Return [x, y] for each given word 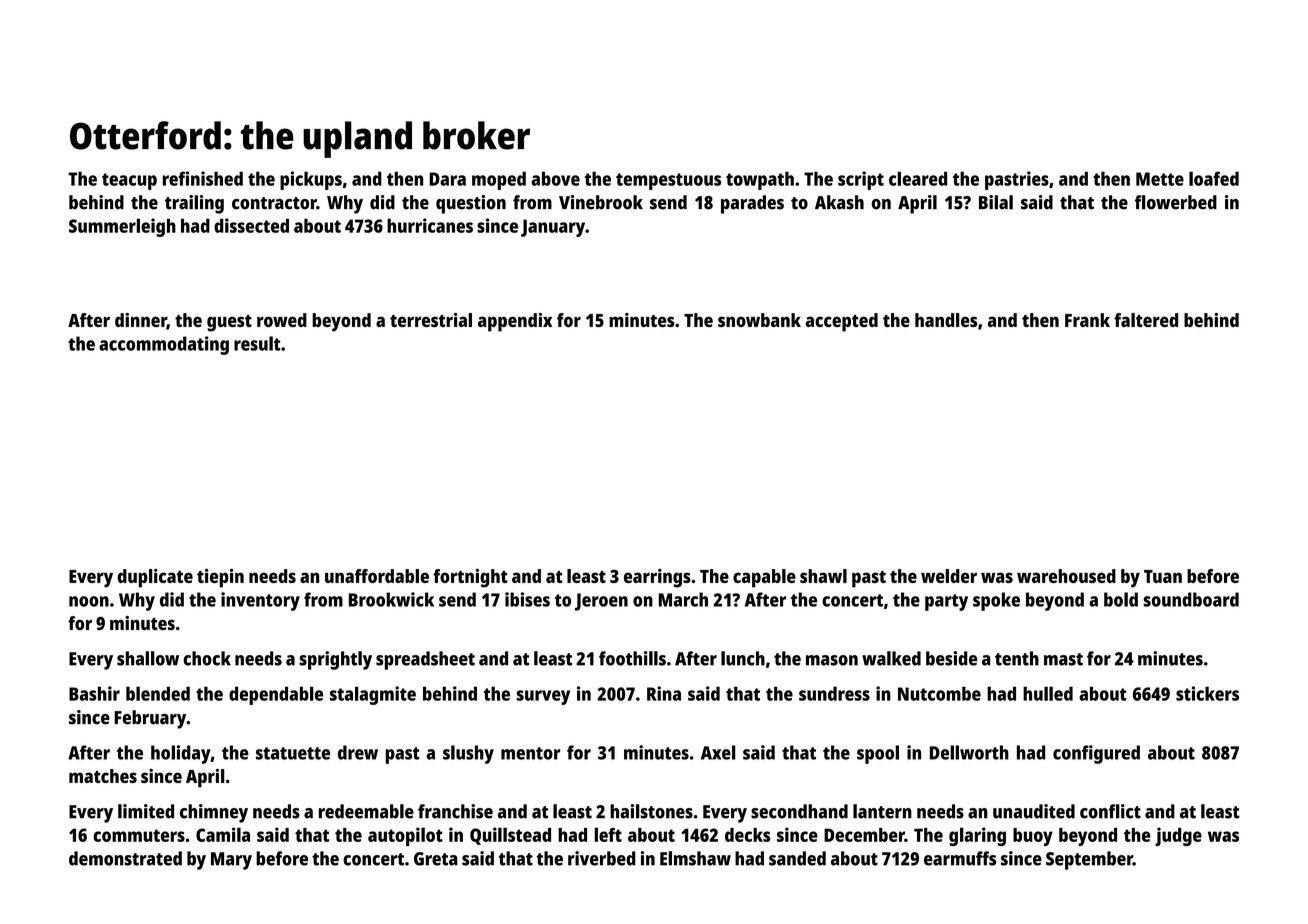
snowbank [759, 320]
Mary [231, 861]
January [553, 228]
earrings [657, 578]
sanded [797, 858]
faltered [1146, 320]
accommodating [164, 345]
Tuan [1163, 576]
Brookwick [391, 599]
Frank [1087, 320]
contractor [274, 203]
